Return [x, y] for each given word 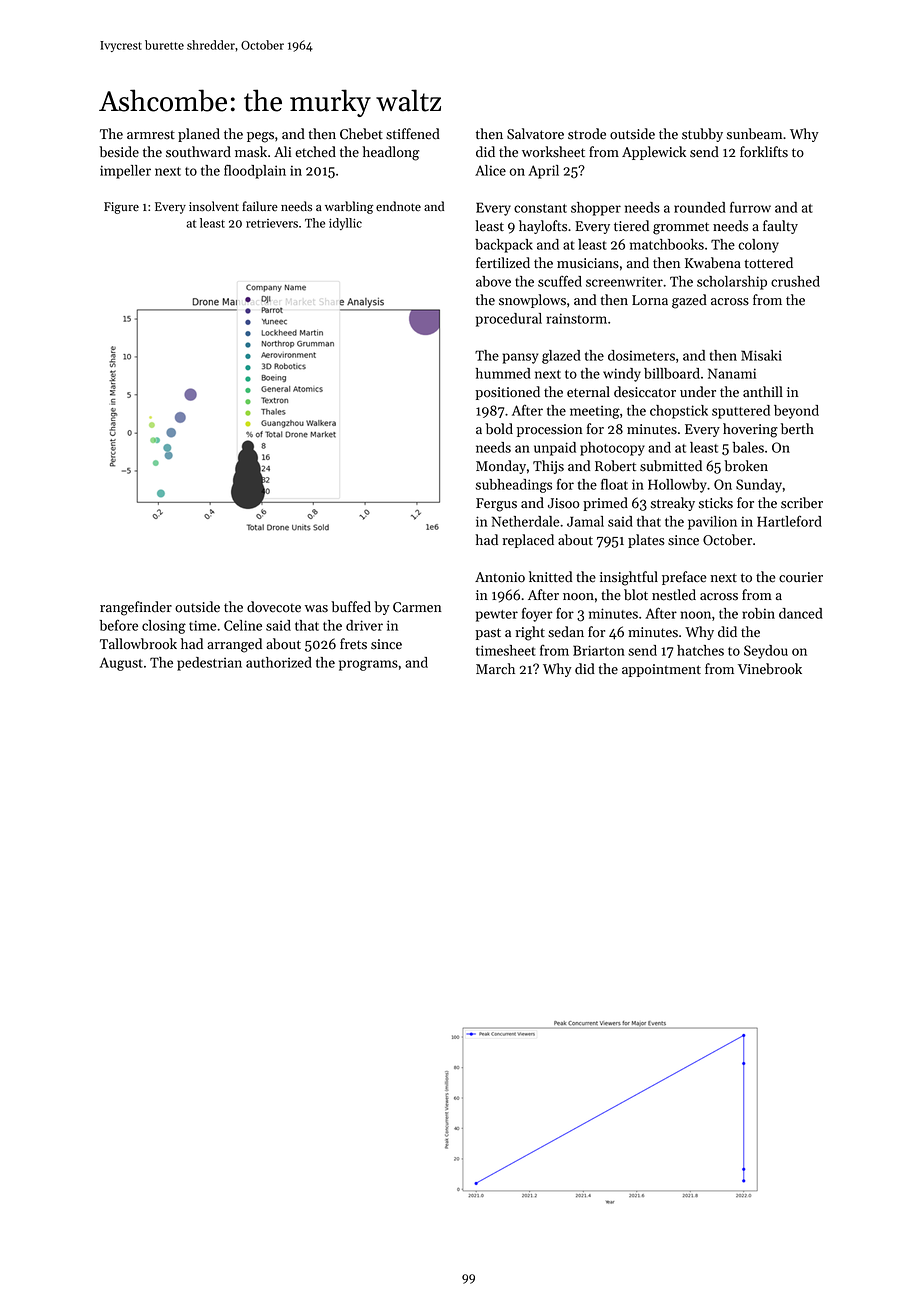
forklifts [764, 152]
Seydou [766, 652]
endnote [398, 206]
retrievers [272, 223]
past [488, 634]
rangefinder [136, 608]
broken [746, 466]
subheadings [514, 486]
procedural [509, 320]
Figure [121, 208]
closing [164, 627]
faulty [780, 227]
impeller [125, 172]
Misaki [761, 355]
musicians [588, 263]
